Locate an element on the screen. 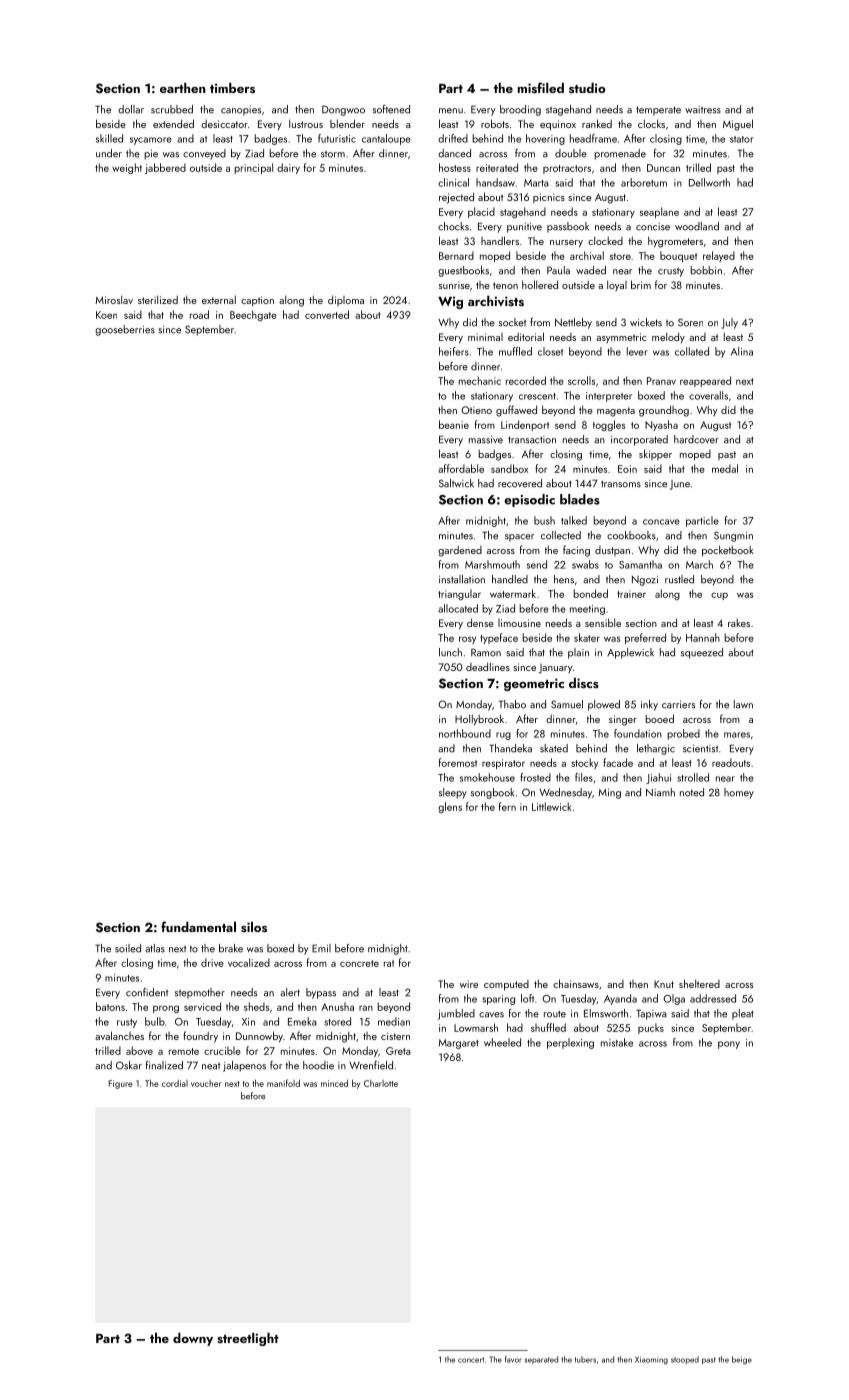 The width and height of the screenshot is (849, 1400). Koen is located at coordinates (106, 315).
